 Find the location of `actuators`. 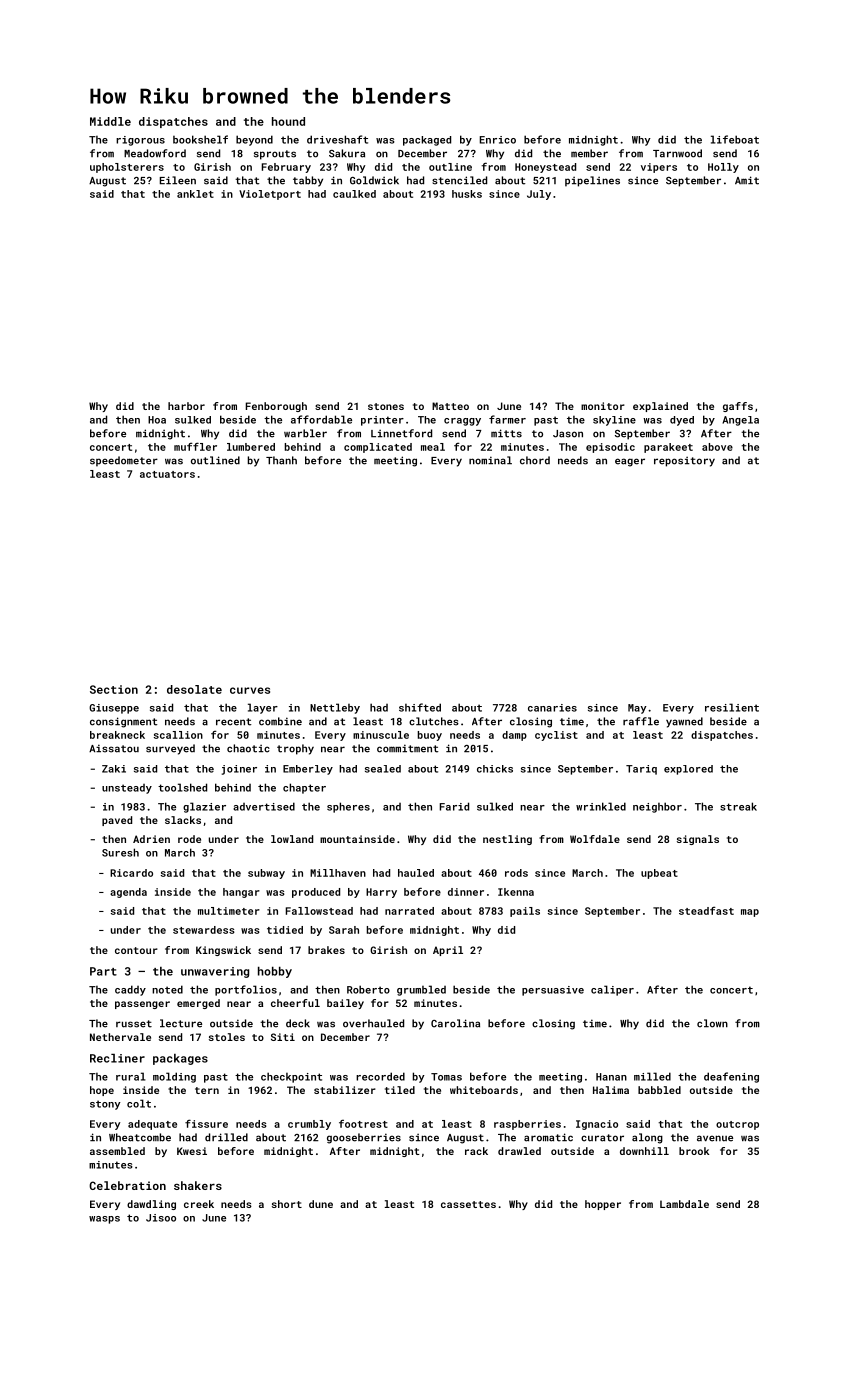

actuators is located at coordinates (167, 474).
